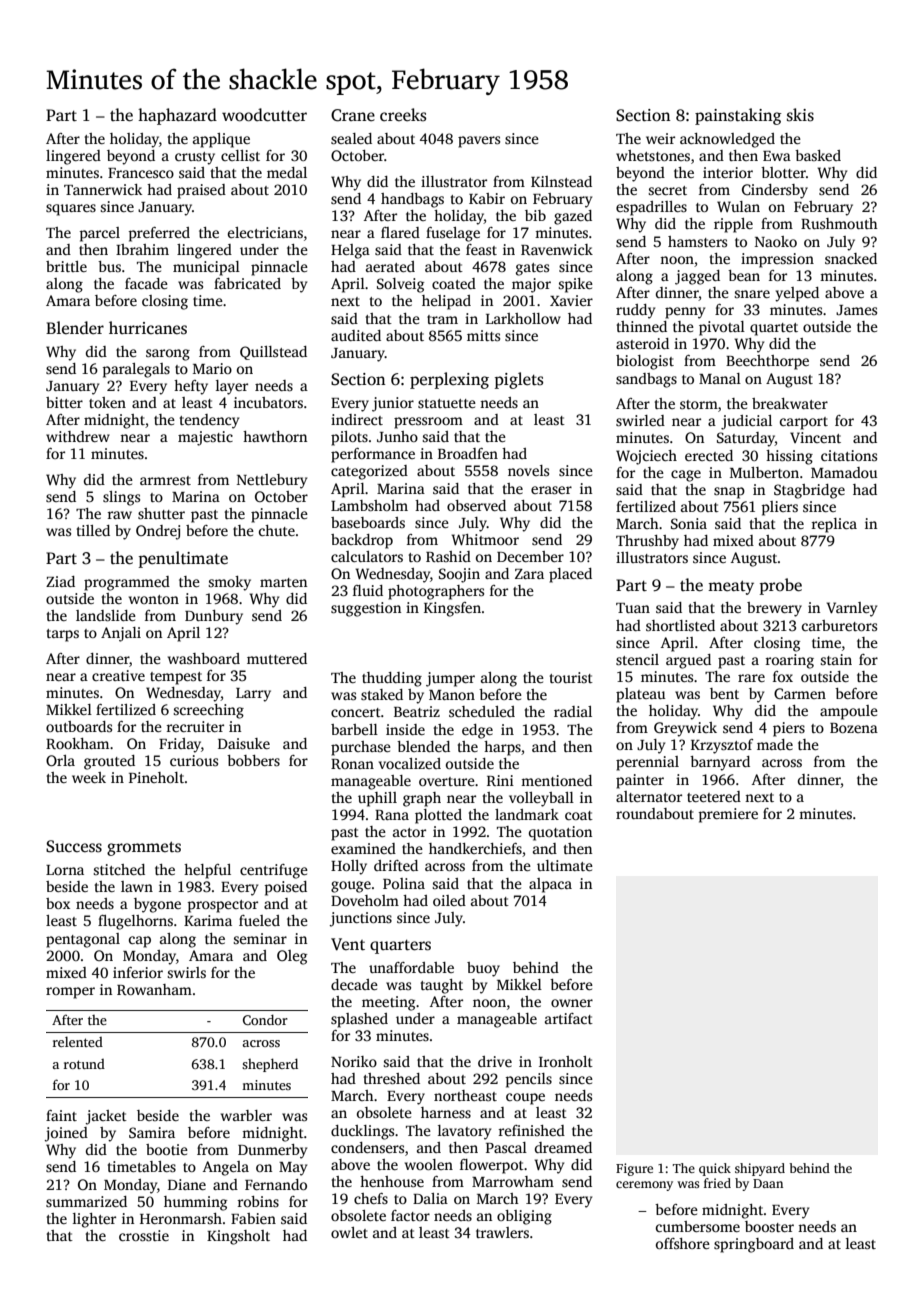 This screenshot has height=1308, width=924. I want to click on weir, so click(660, 138).
